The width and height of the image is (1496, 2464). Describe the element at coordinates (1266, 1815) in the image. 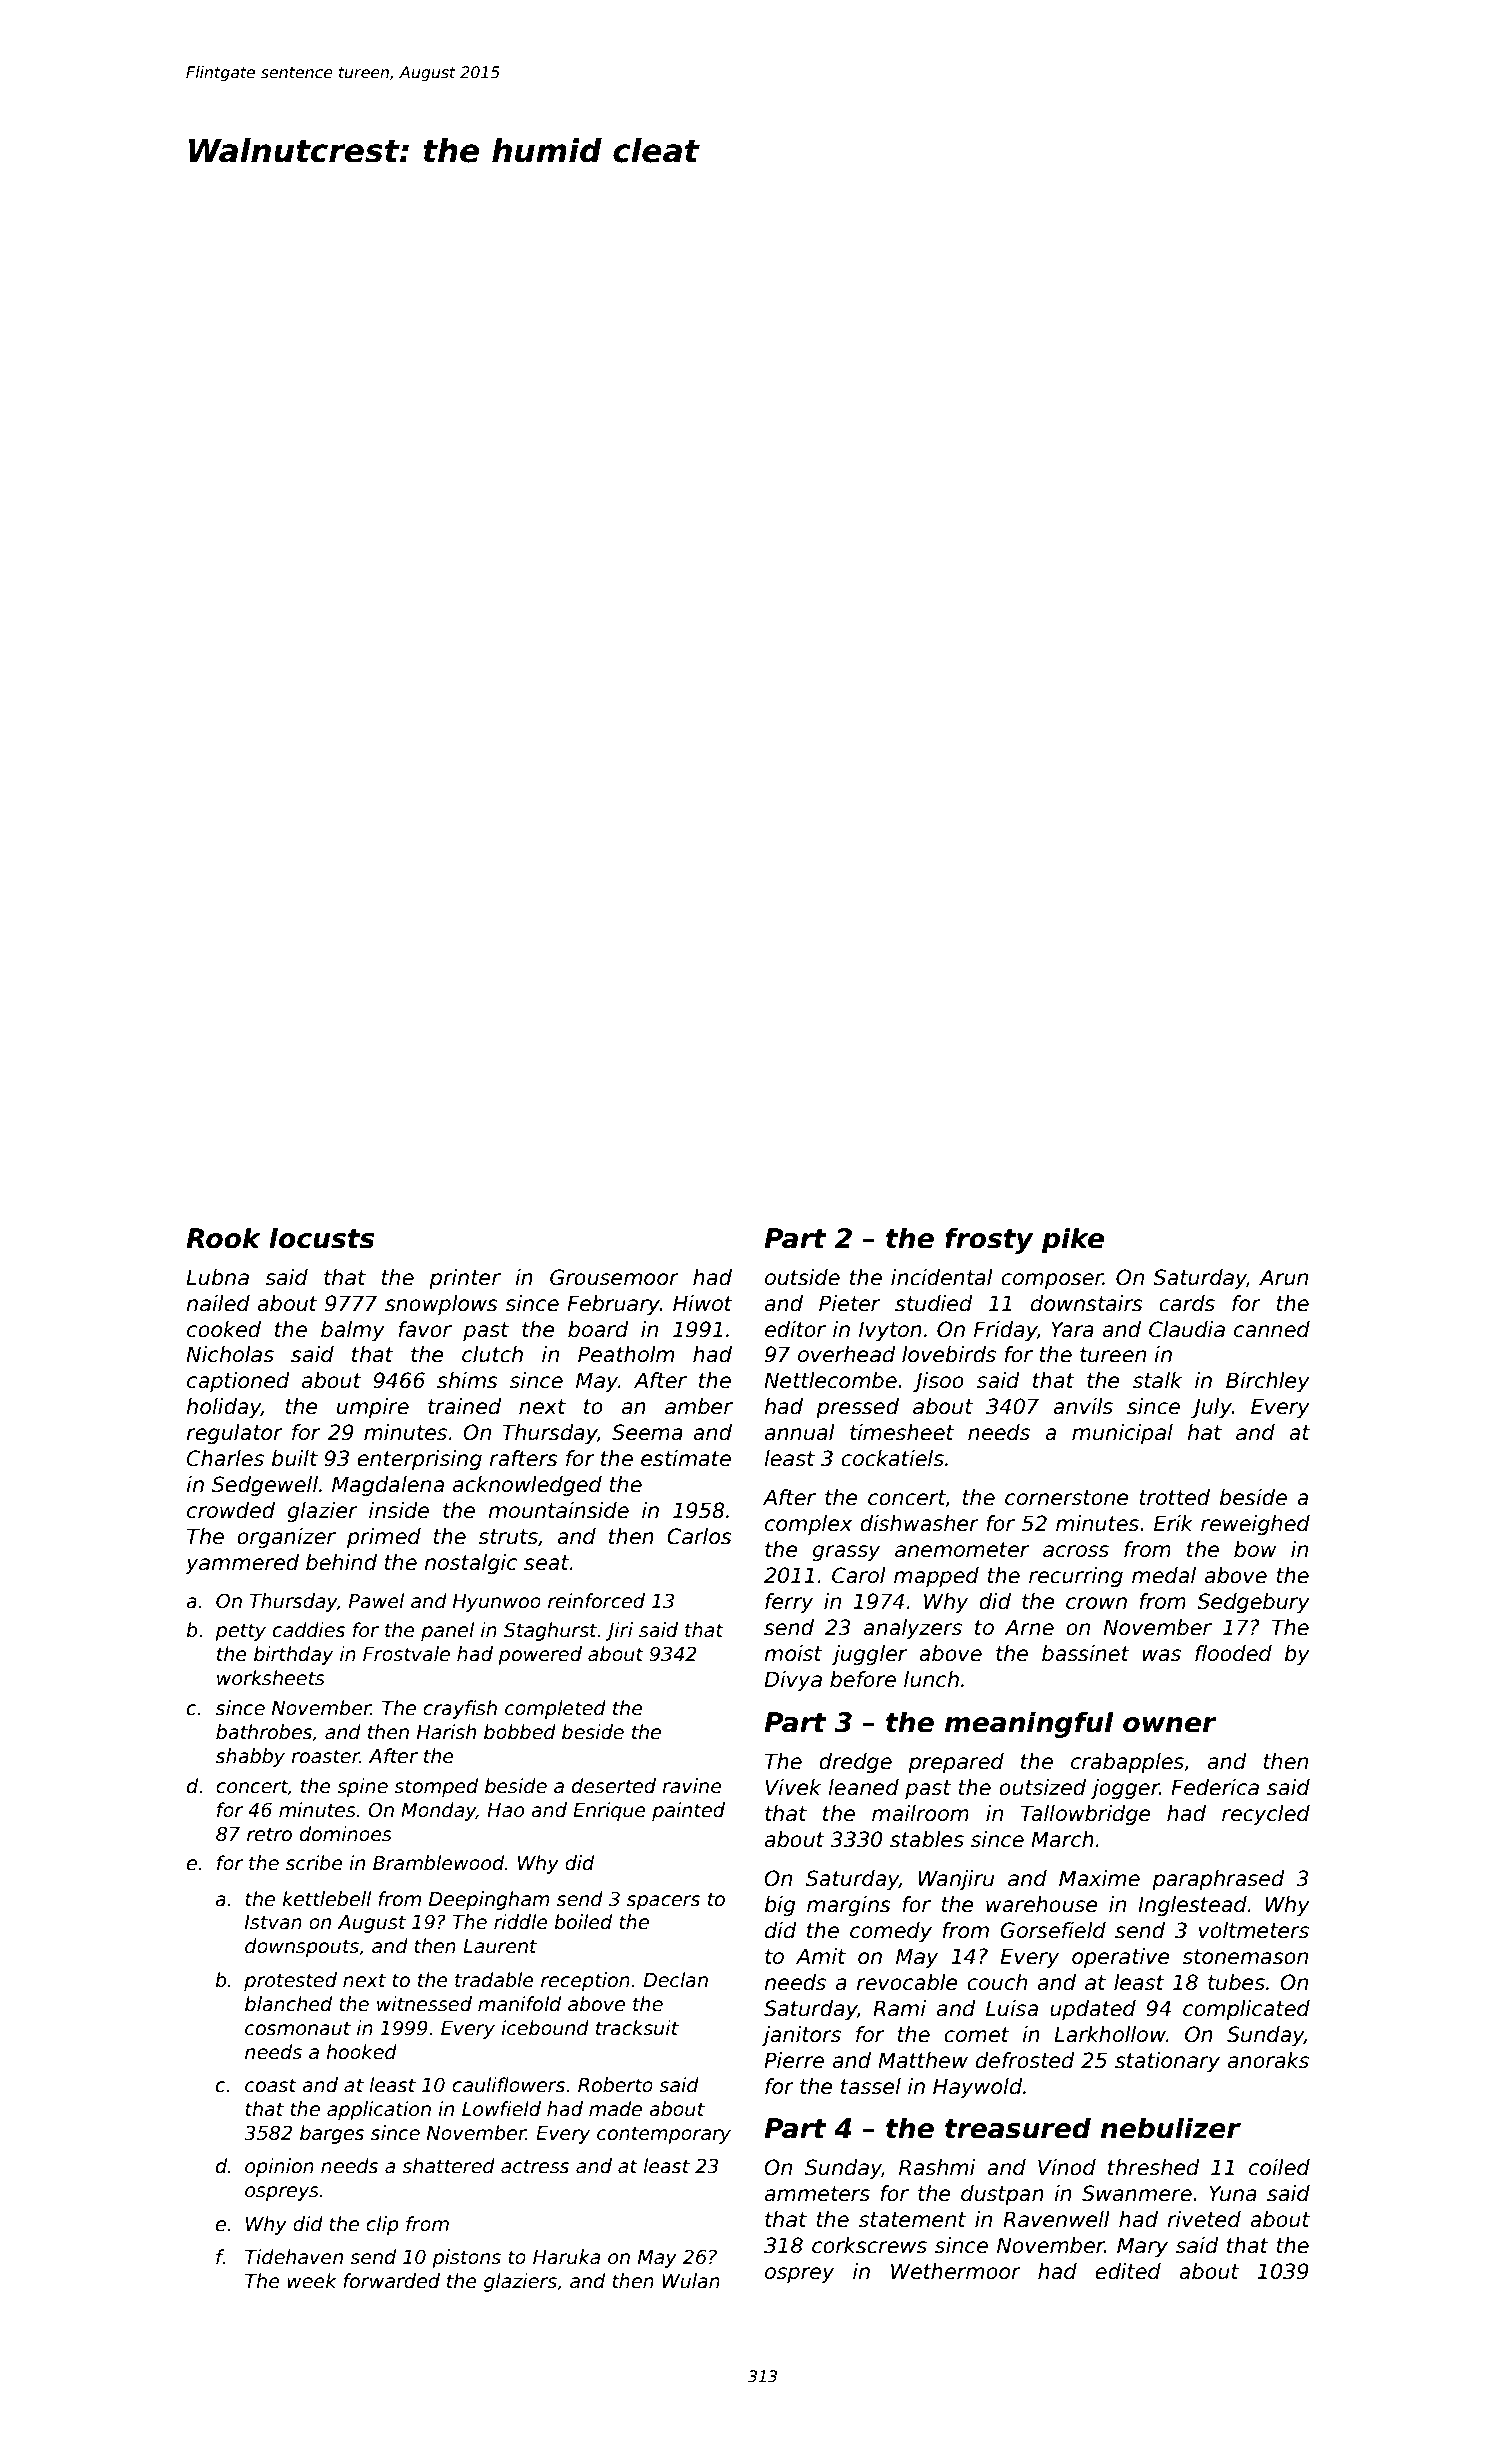

I see `recycled` at that location.
